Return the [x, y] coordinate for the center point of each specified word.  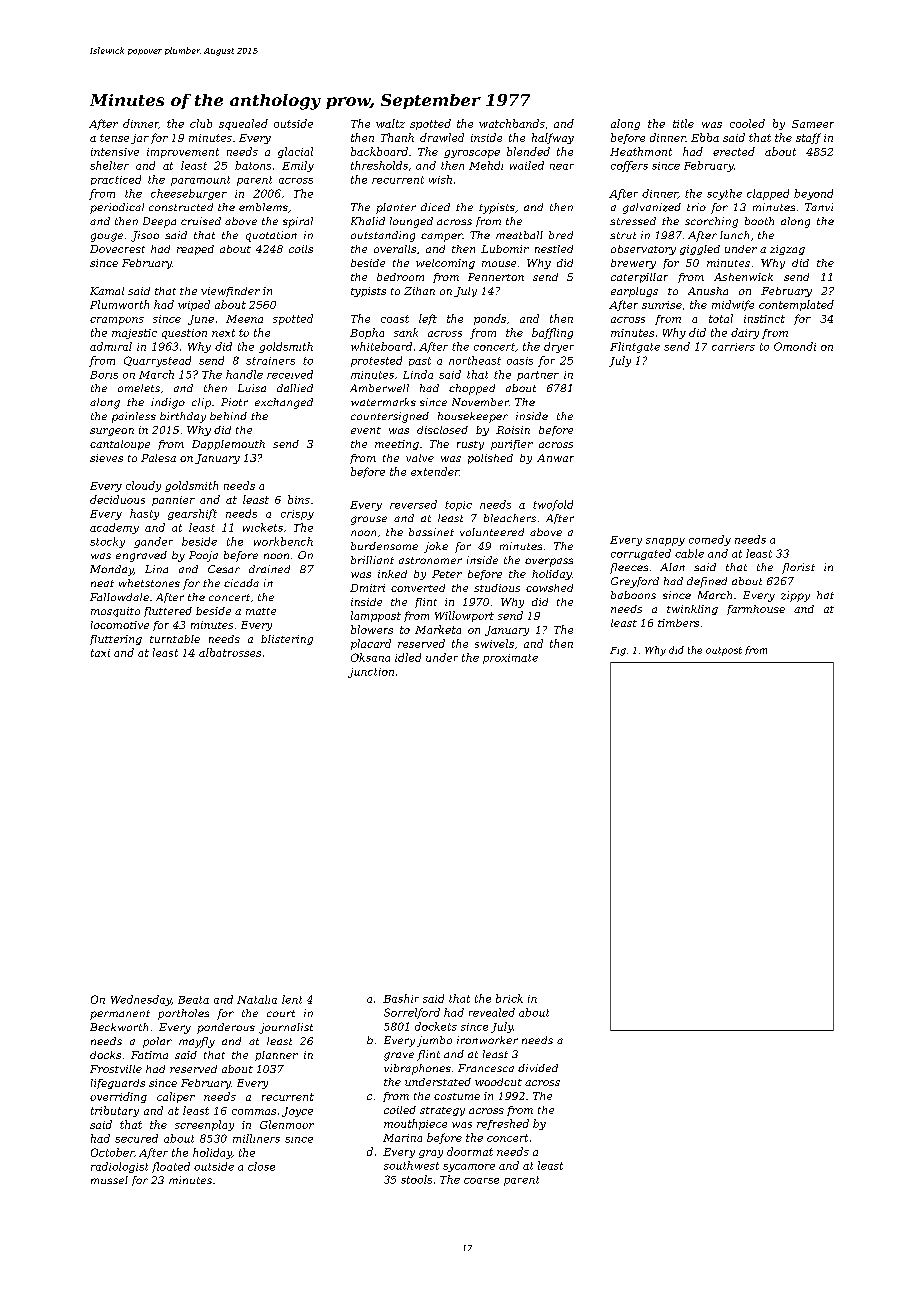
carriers [733, 347]
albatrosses [230, 652]
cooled [747, 123]
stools [416, 1179]
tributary [115, 1111]
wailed [527, 165]
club [201, 123]
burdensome [384, 546]
